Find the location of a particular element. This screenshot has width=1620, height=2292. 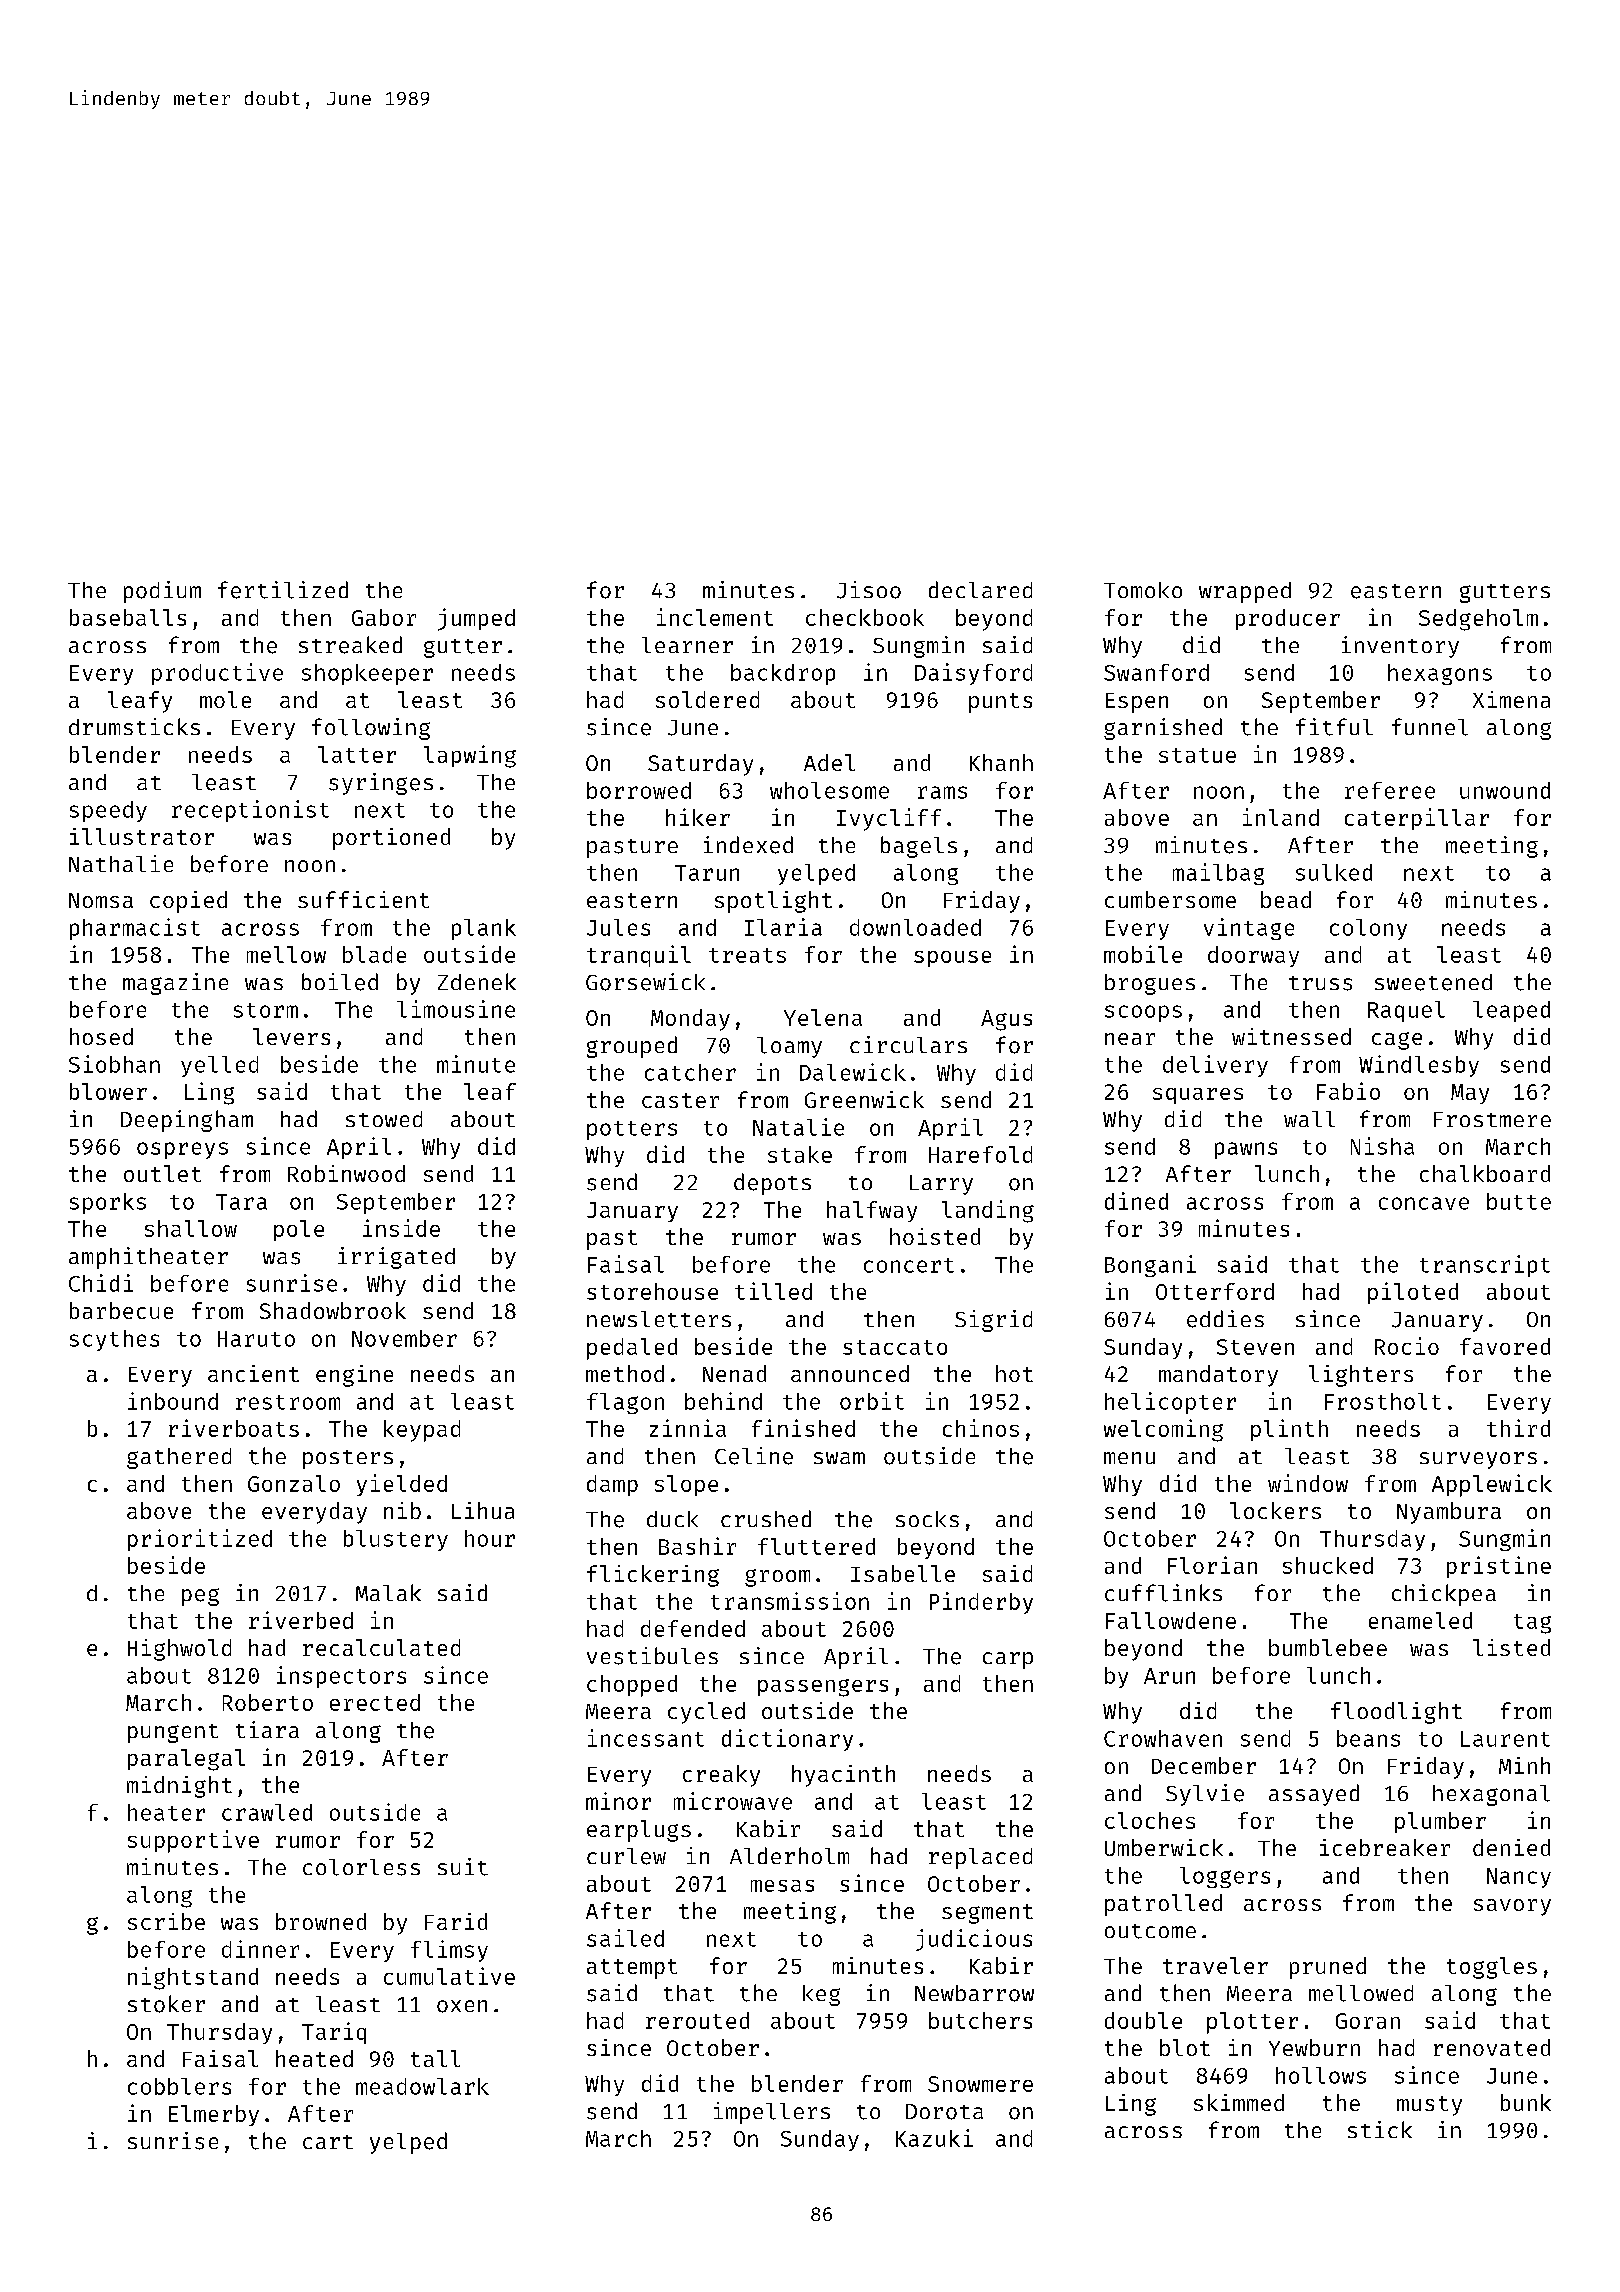

podium is located at coordinates (162, 592).
